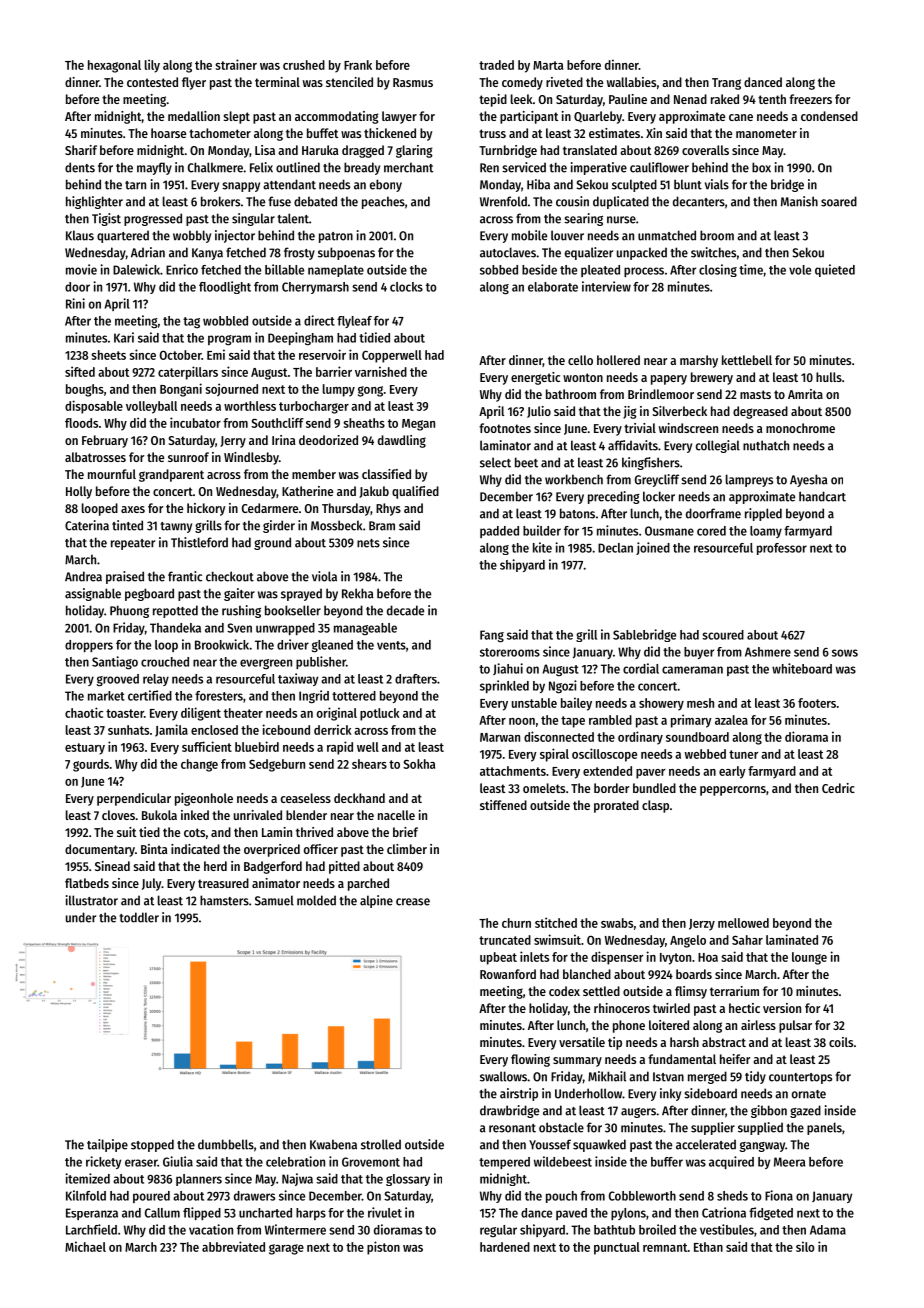  I want to click on Michael, so click(85, 1246).
